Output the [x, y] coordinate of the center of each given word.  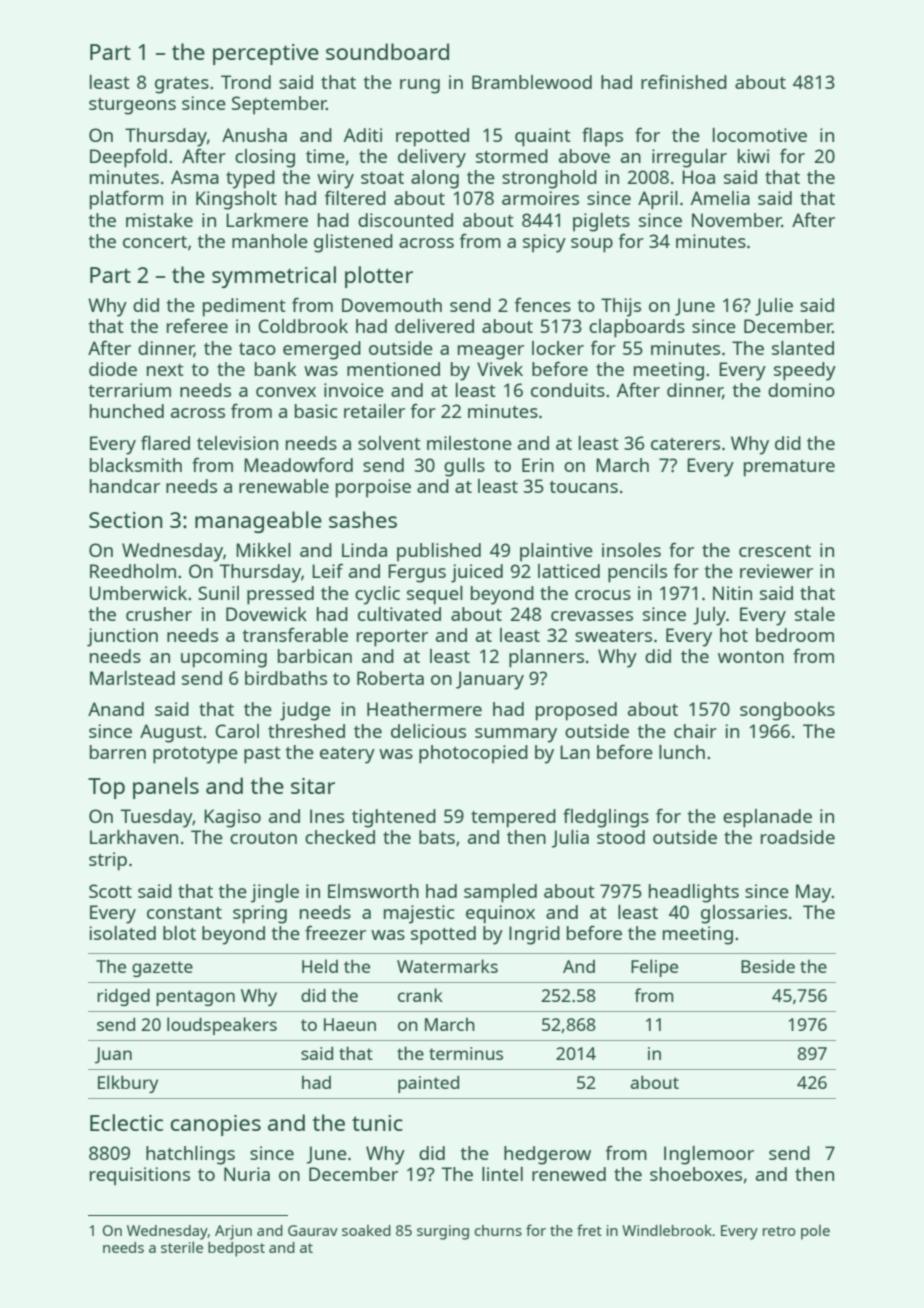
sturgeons [132, 106]
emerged [322, 350]
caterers [685, 444]
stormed [512, 156]
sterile [182, 1247]
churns [498, 1230]
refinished [684, 81]
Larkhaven [134, 837]
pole [815, 1232]
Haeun [350, 1024]
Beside [768, 966]
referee [197, 325]
